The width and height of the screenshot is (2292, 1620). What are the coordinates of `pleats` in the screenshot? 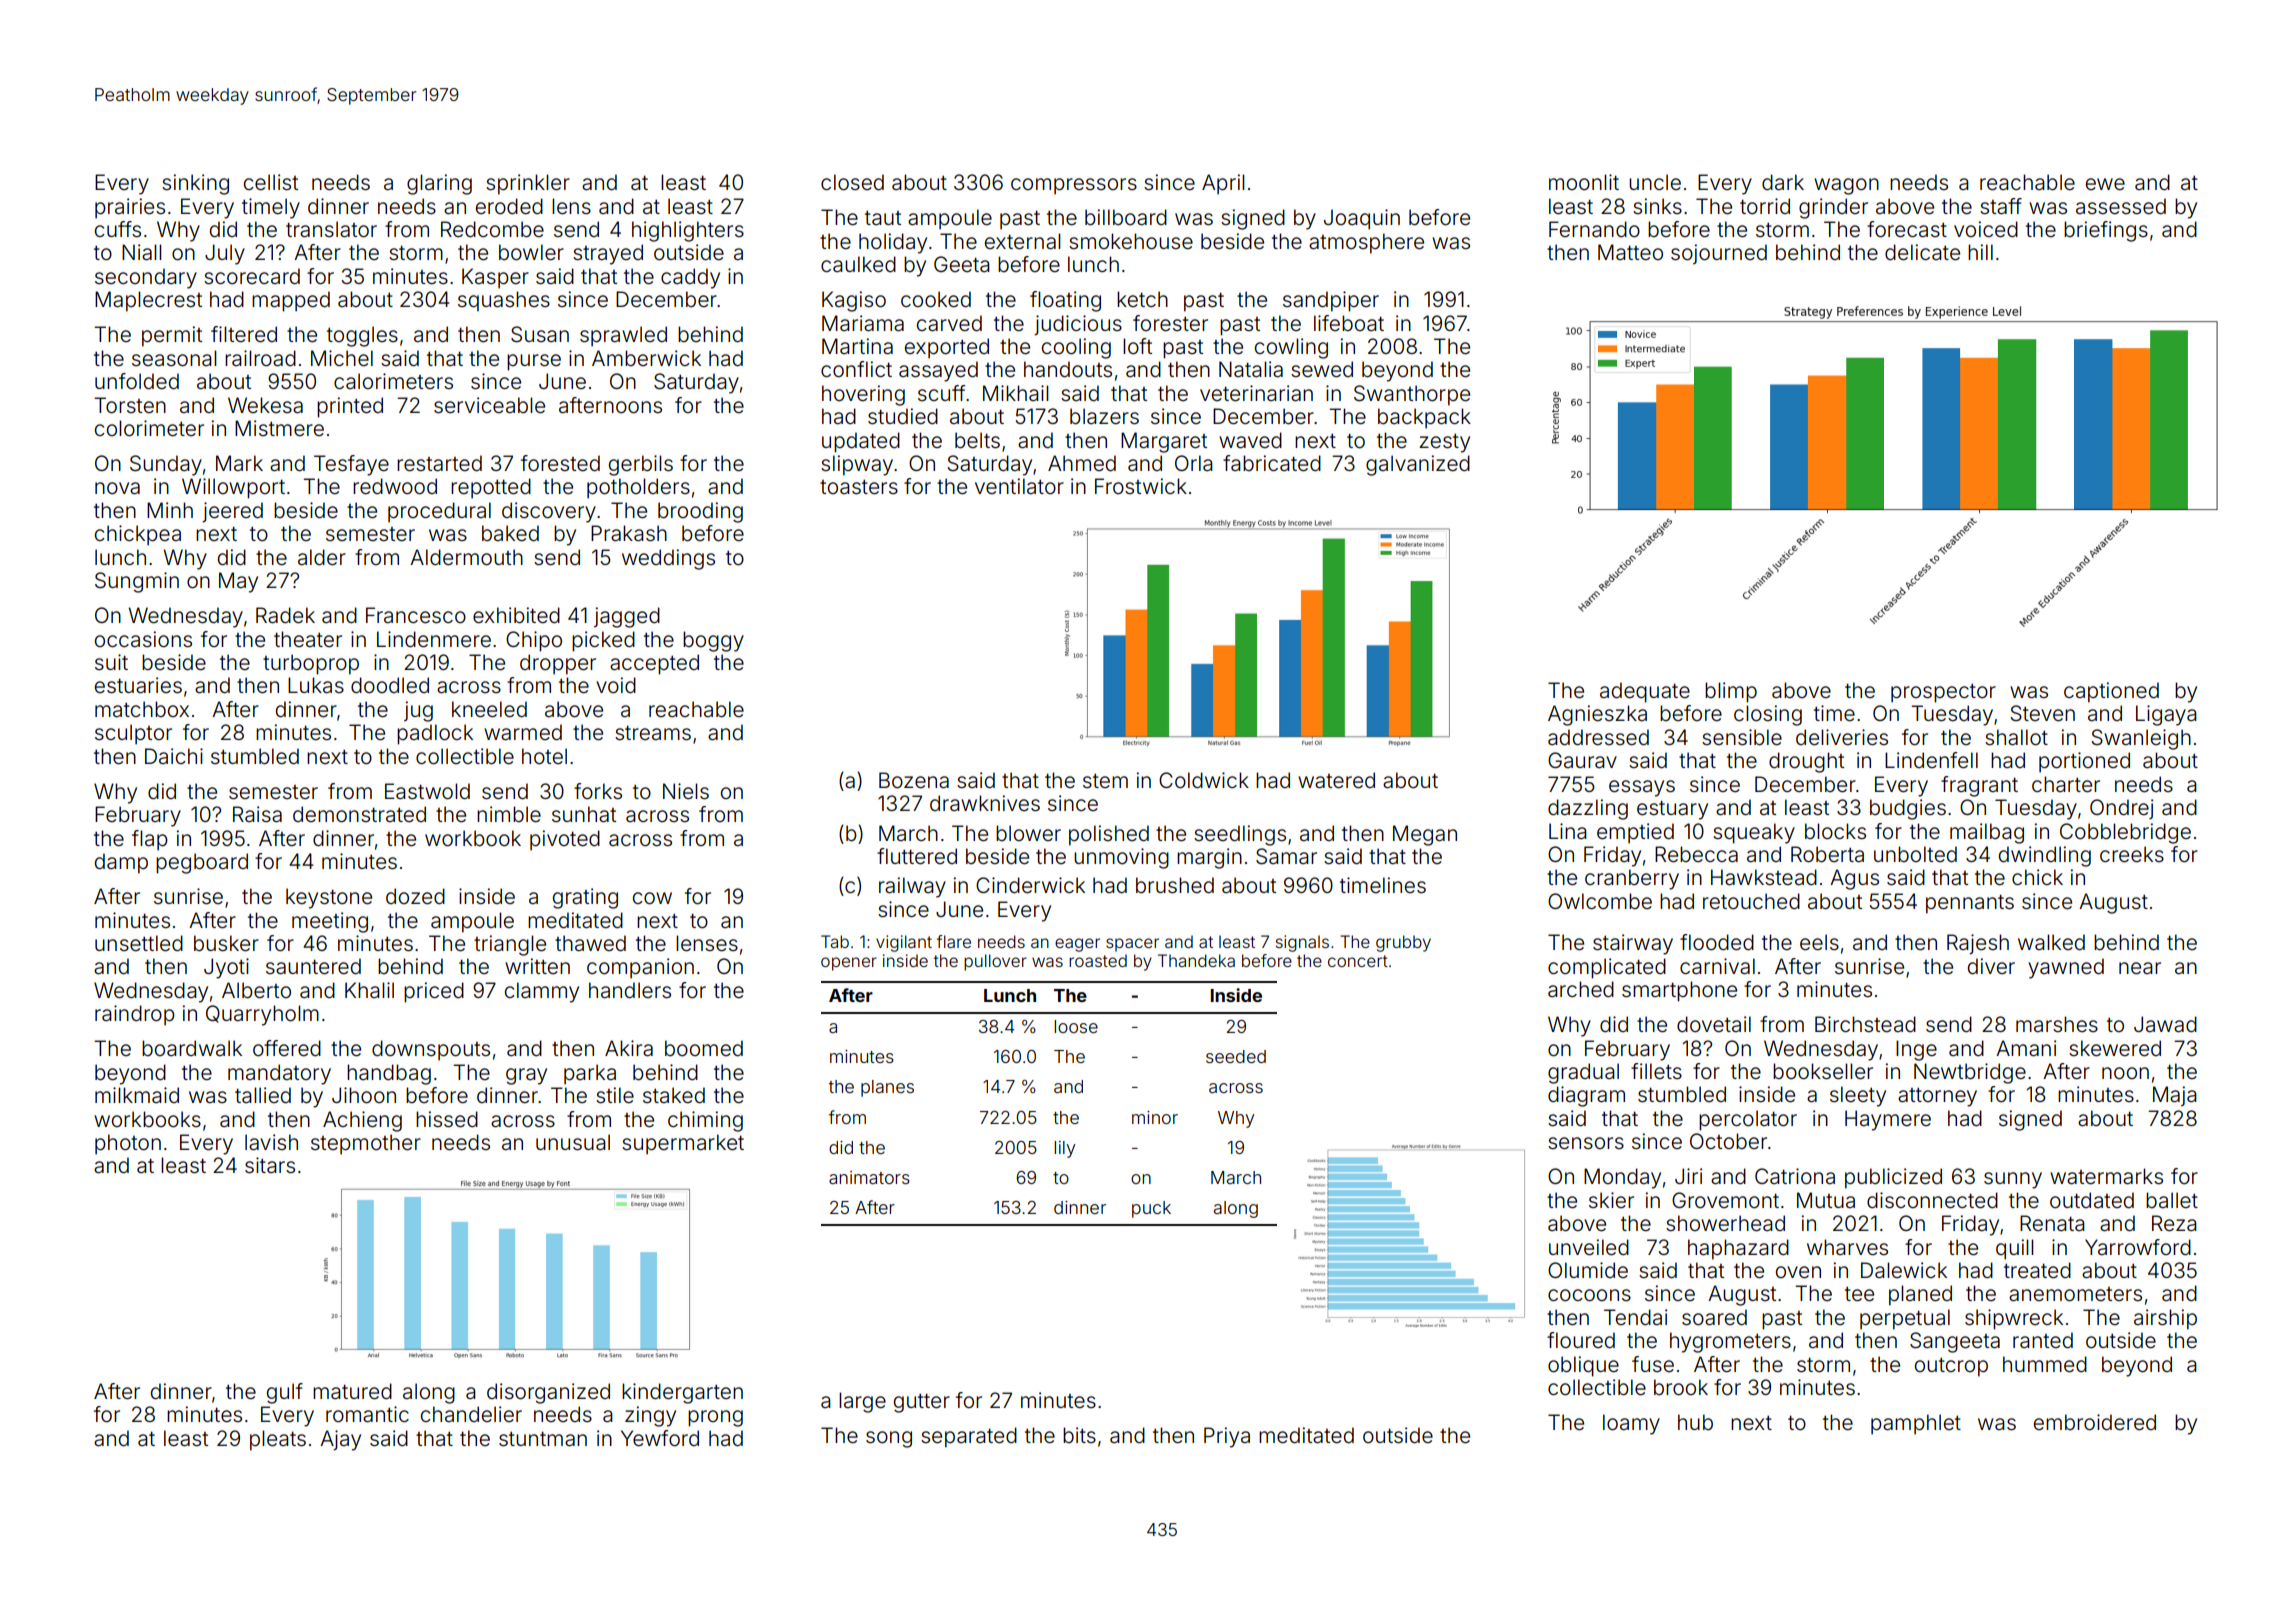 It's located at (278, 1440).
